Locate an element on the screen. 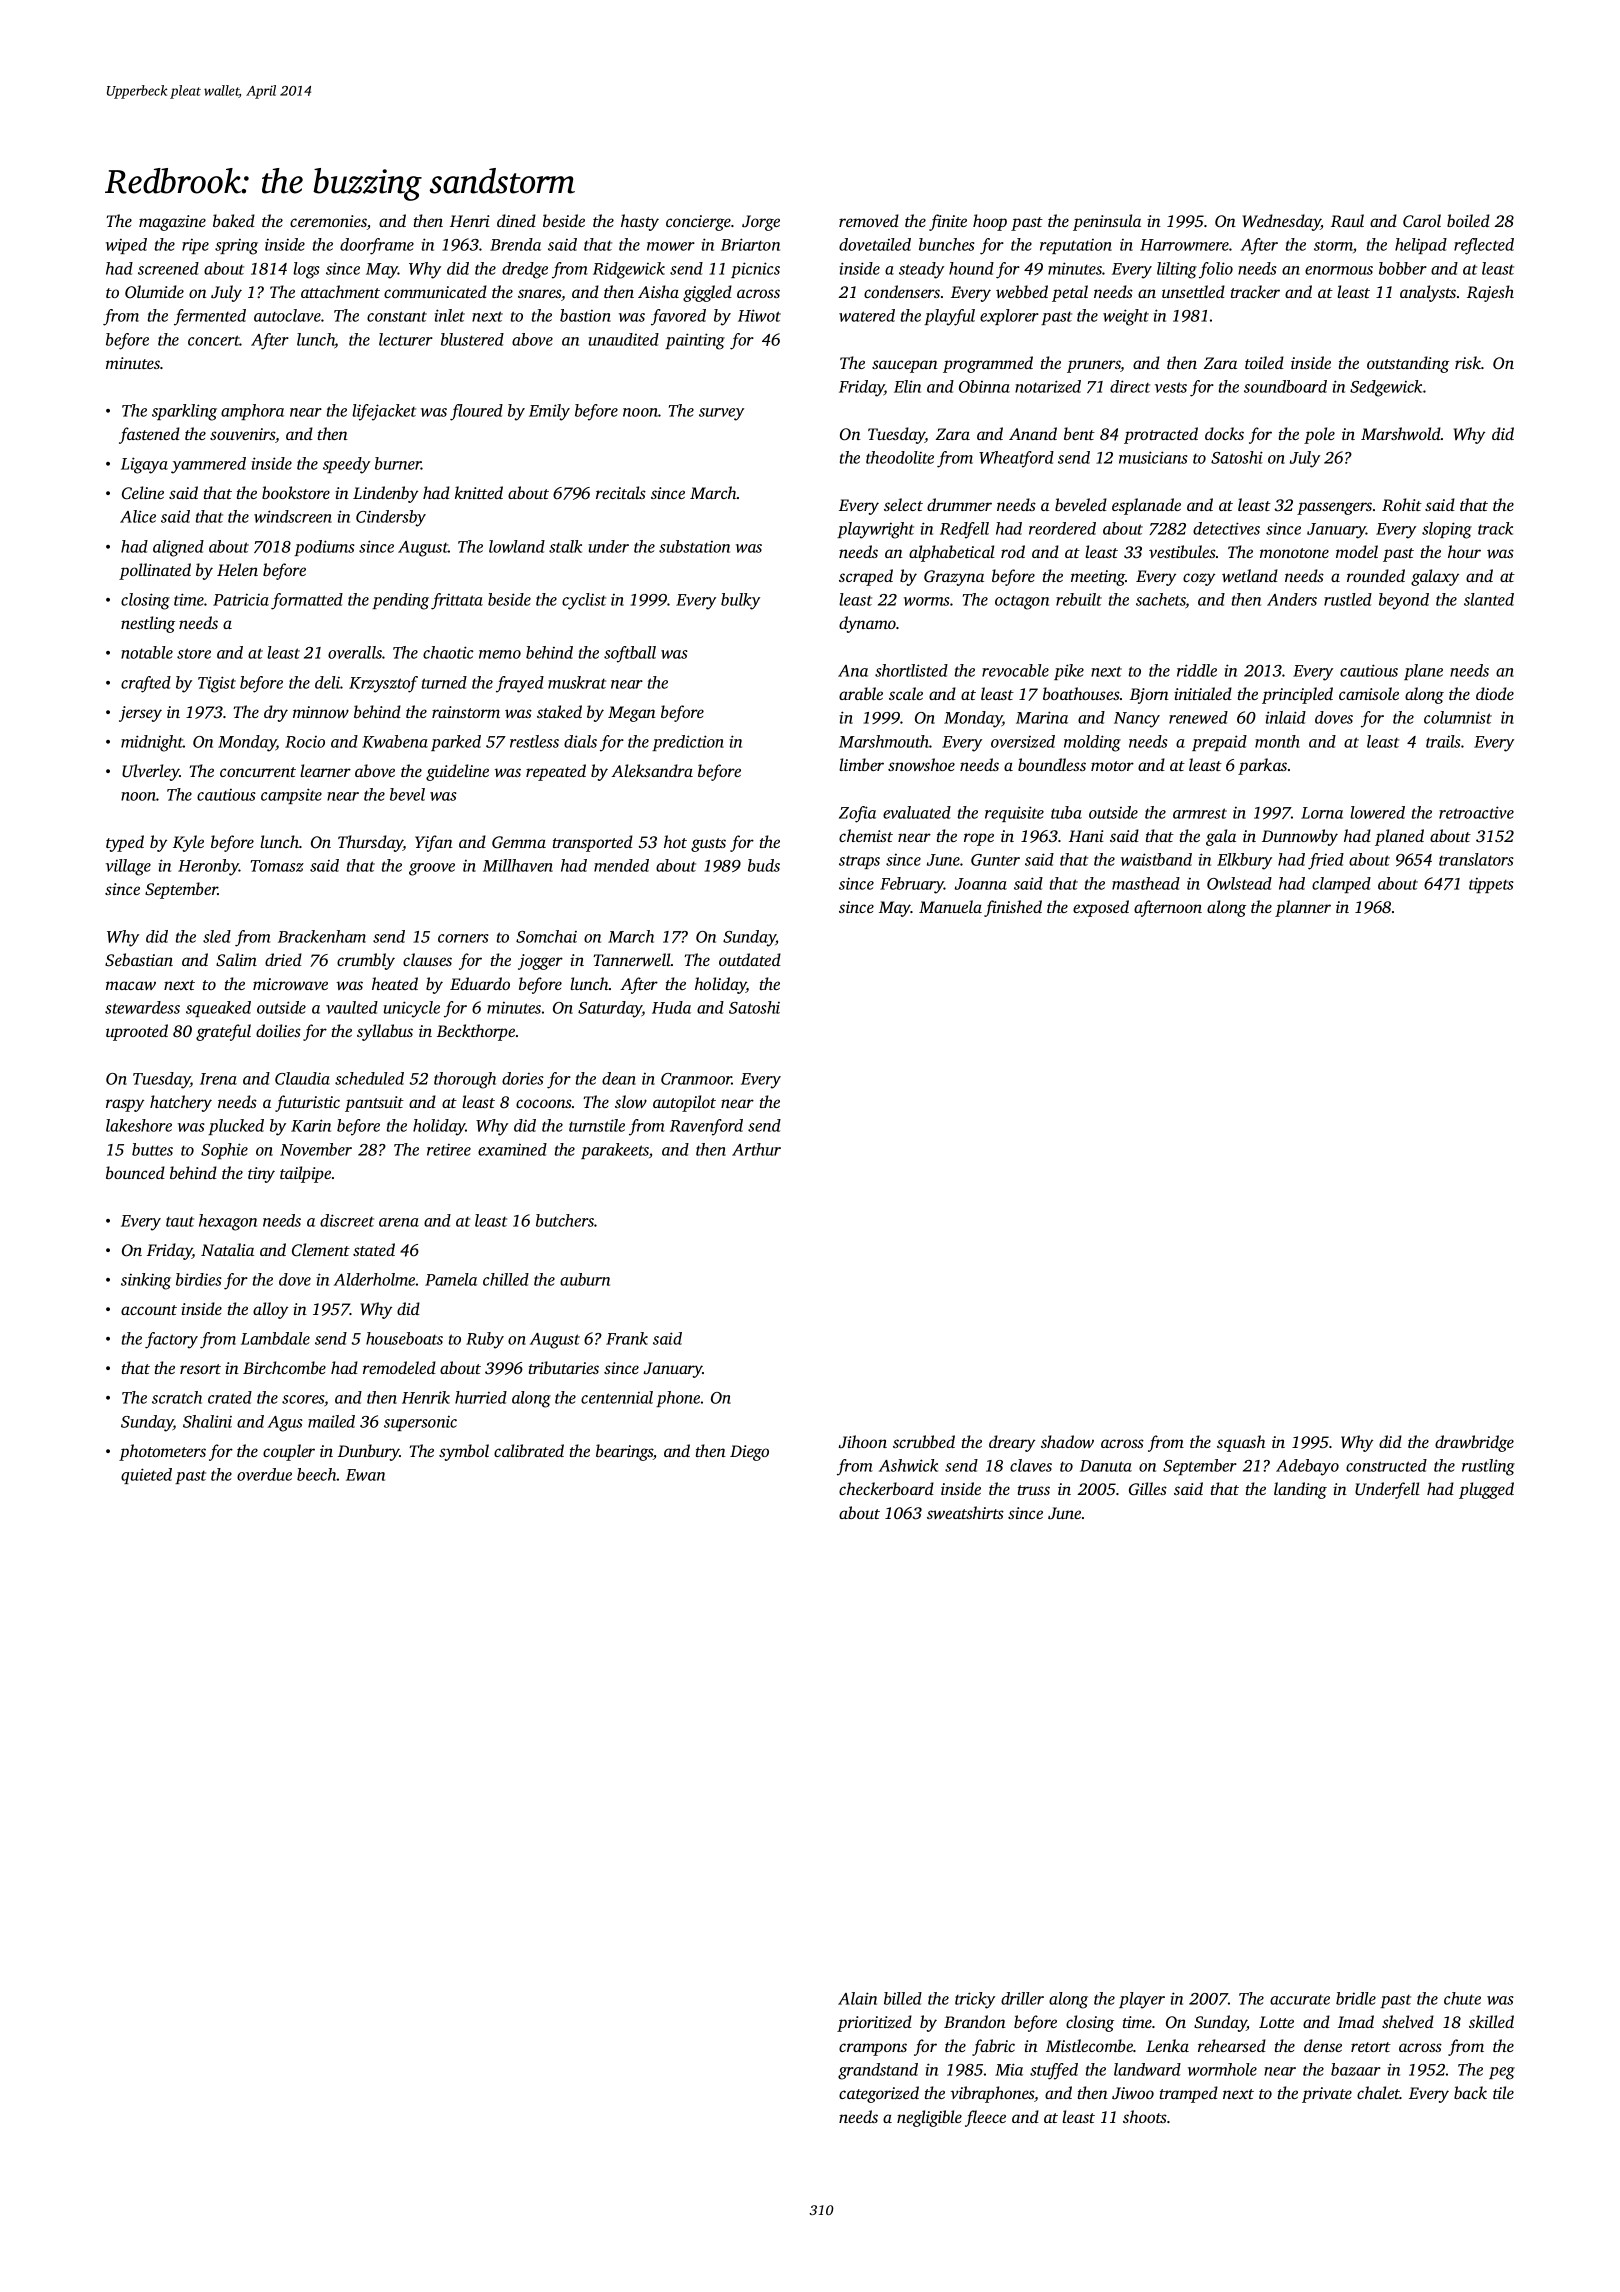  checkerboard is located at coordinates (886, 1488).
